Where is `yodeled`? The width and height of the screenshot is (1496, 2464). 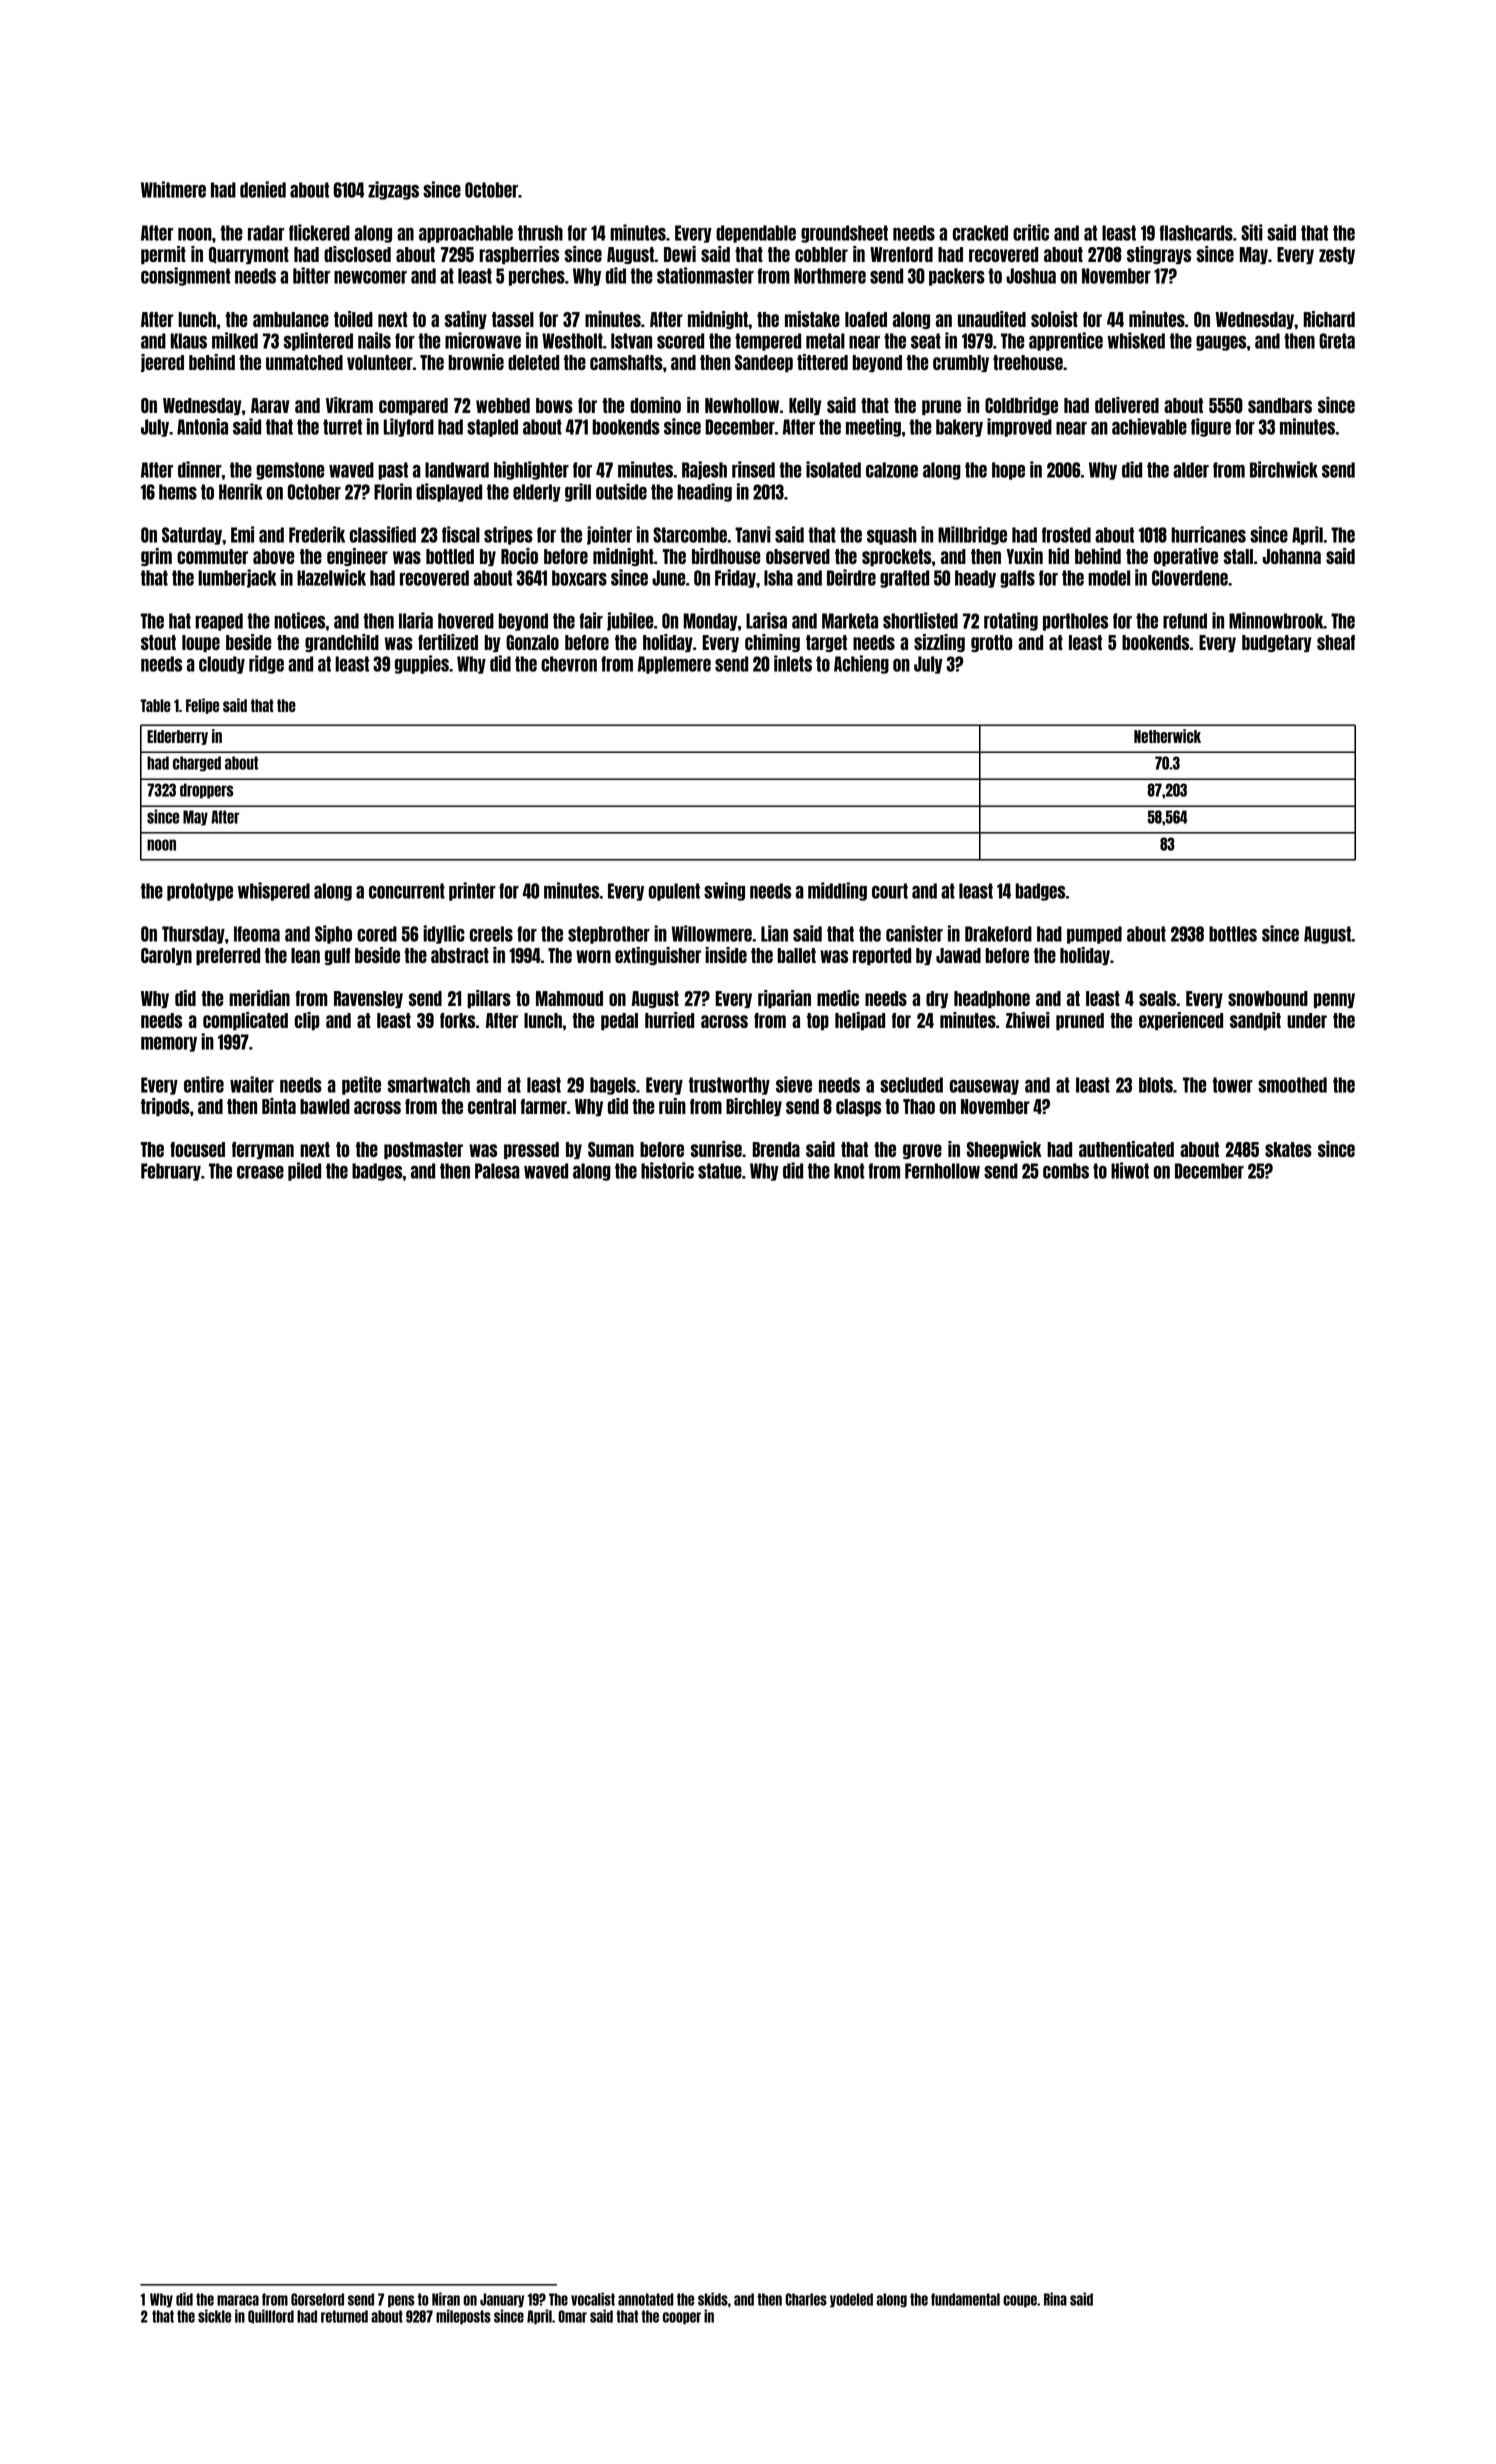
yodeled is located at coordinates (851, 2300).
